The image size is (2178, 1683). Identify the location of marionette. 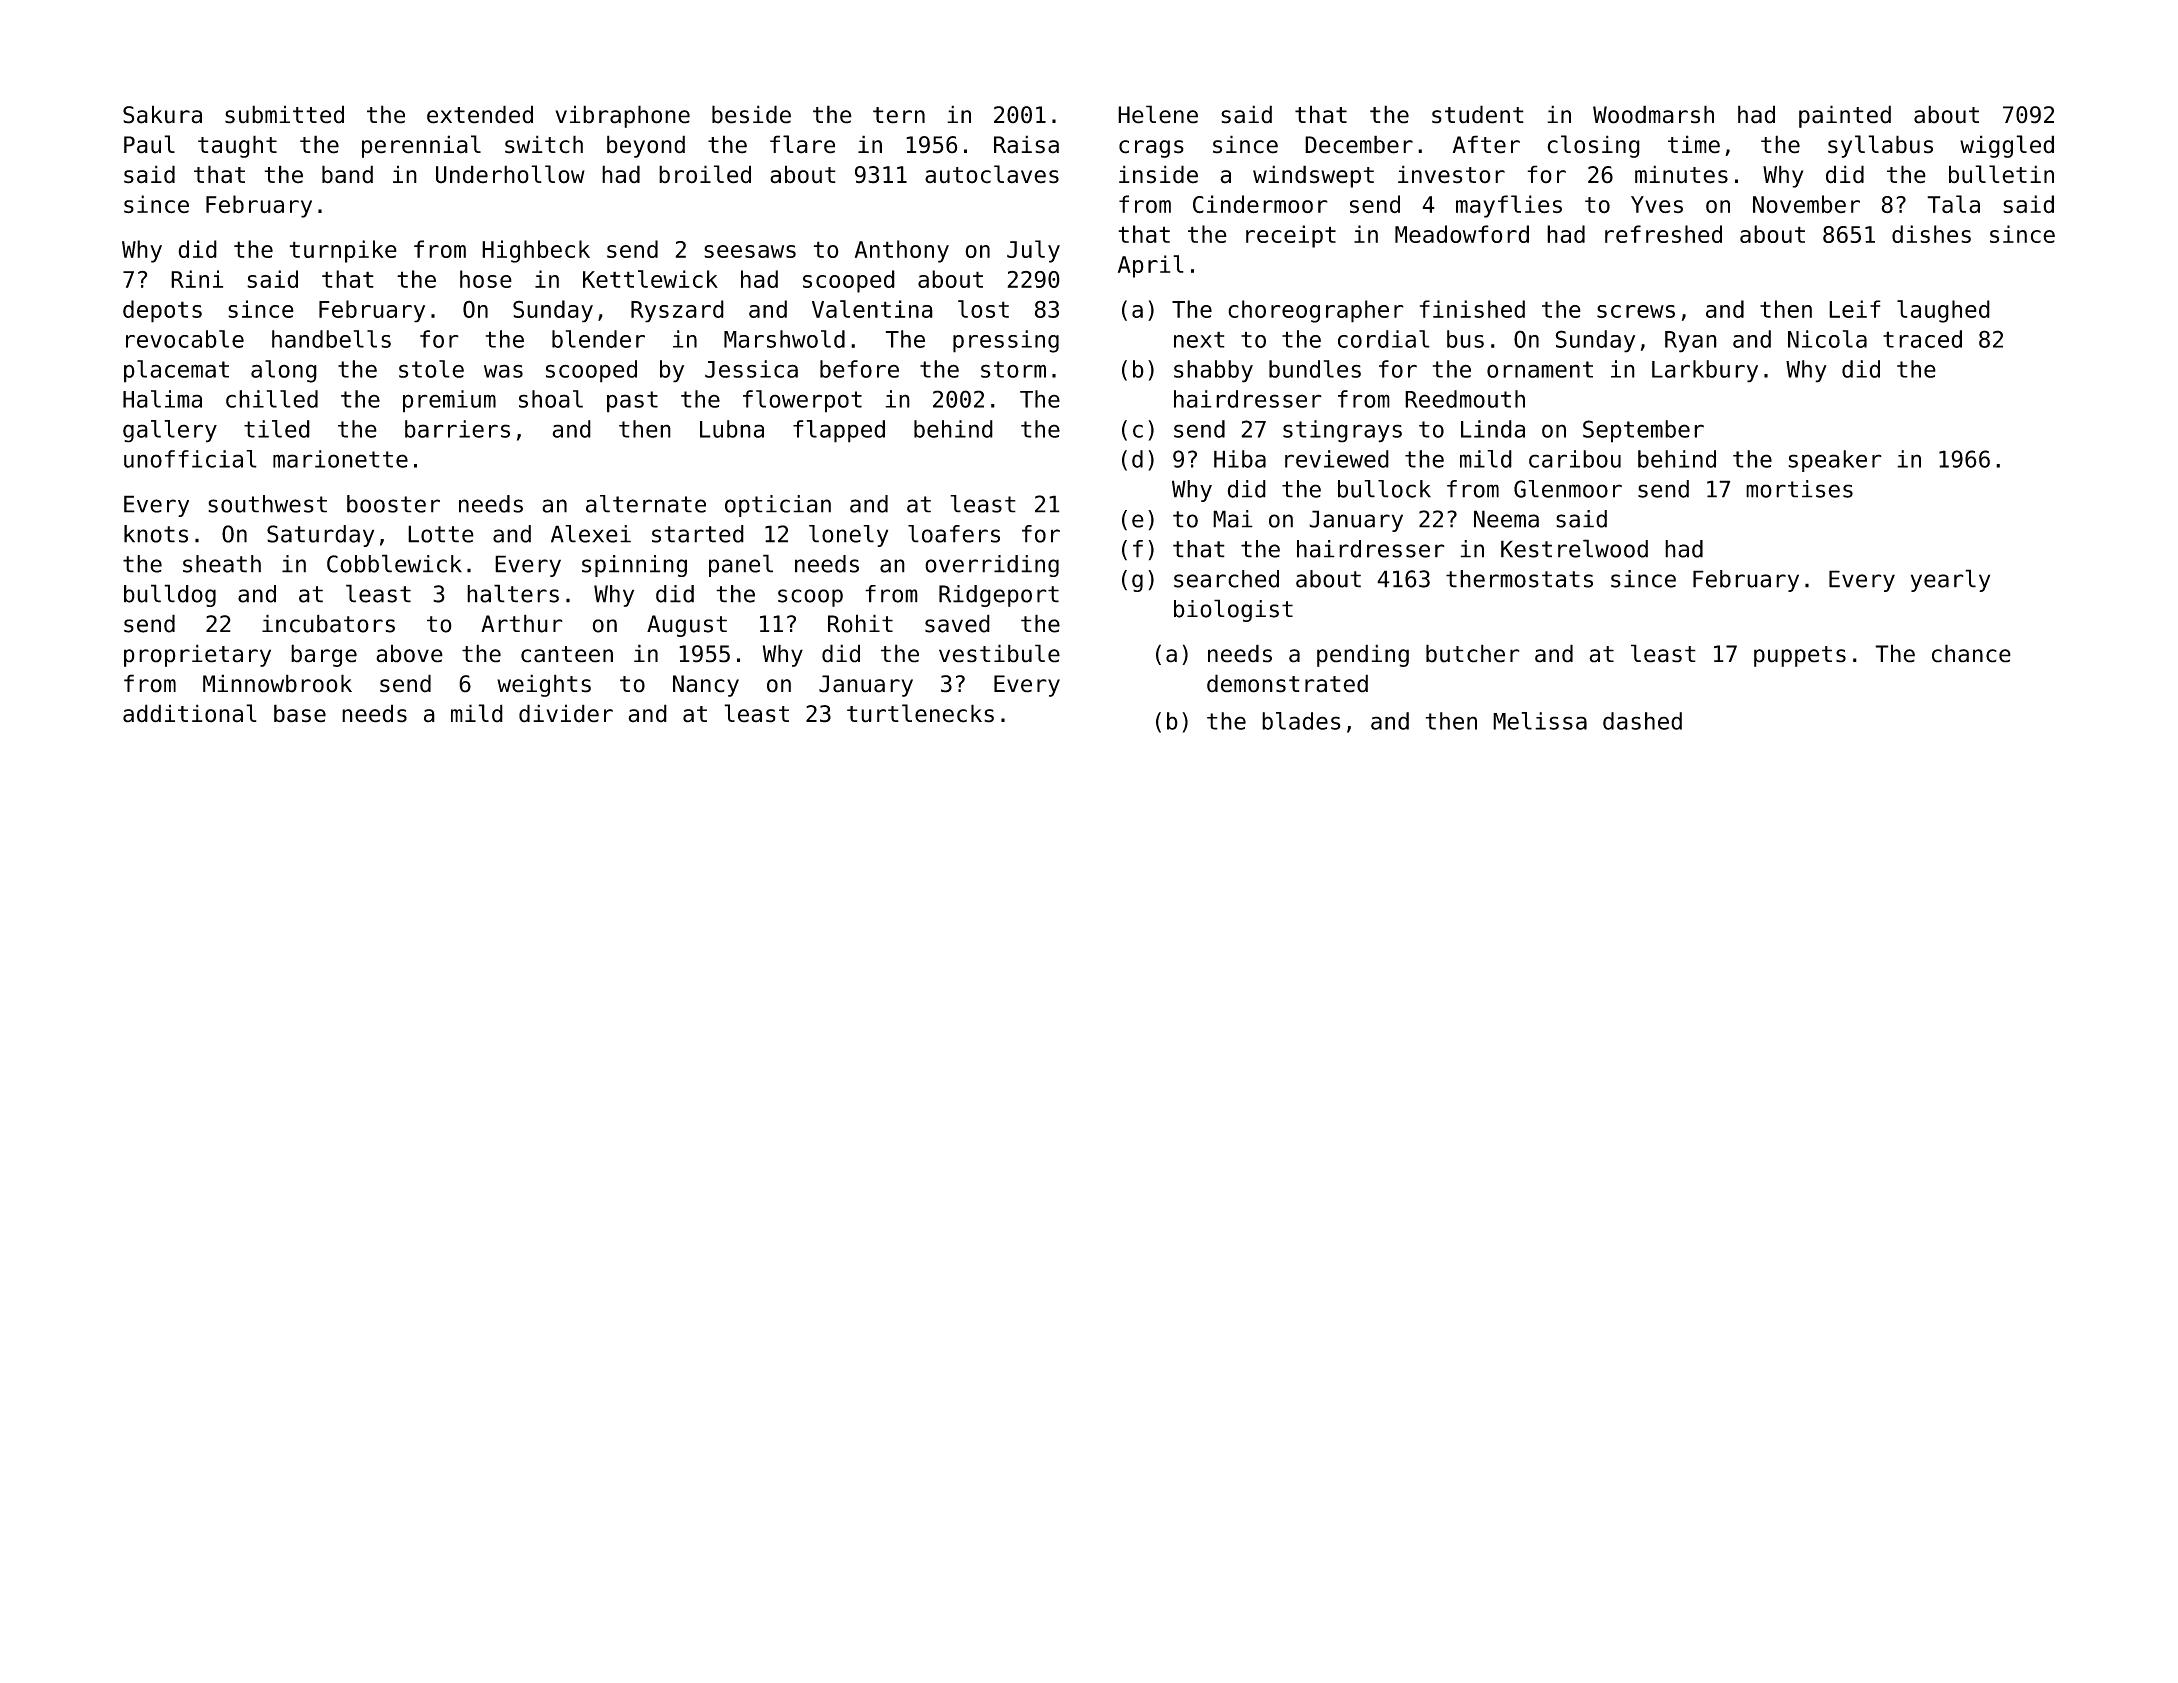
(340, 459).
